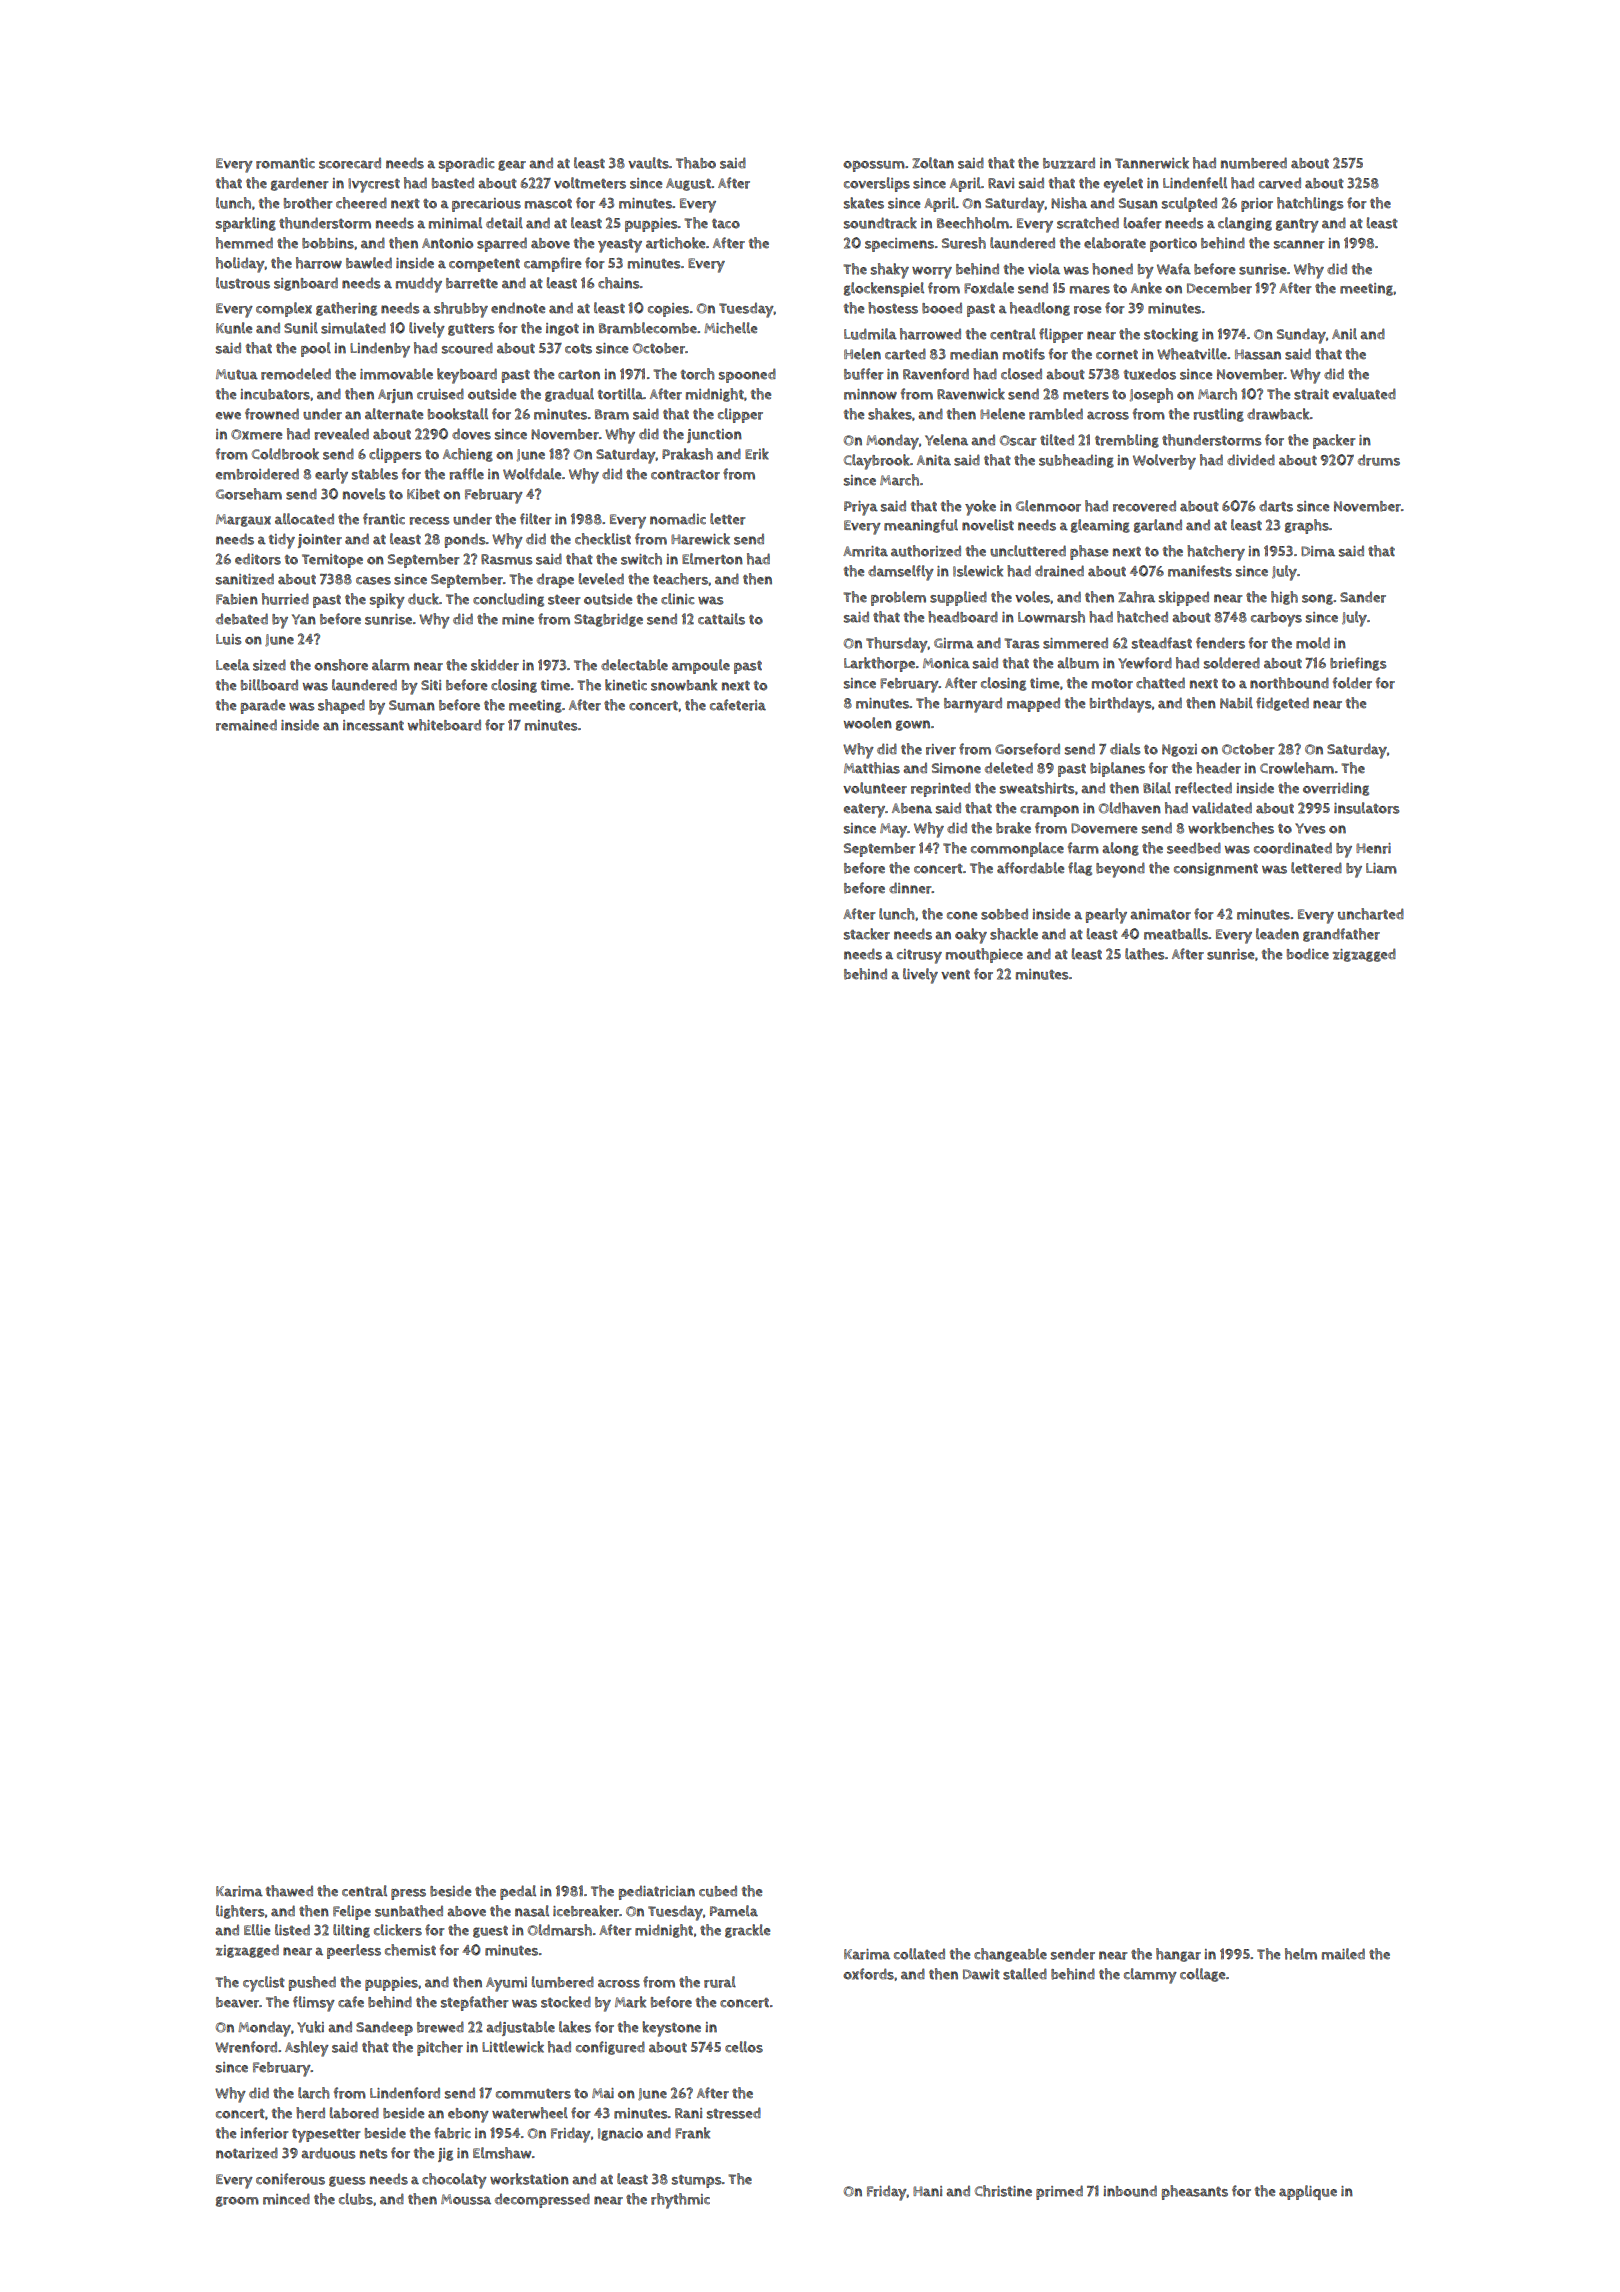 This screenshot has width=1620, height=2292. What do you see at coordinates (234, 328) in the screenshot?
I see `Kunle` at bounding box center [234, 328].
